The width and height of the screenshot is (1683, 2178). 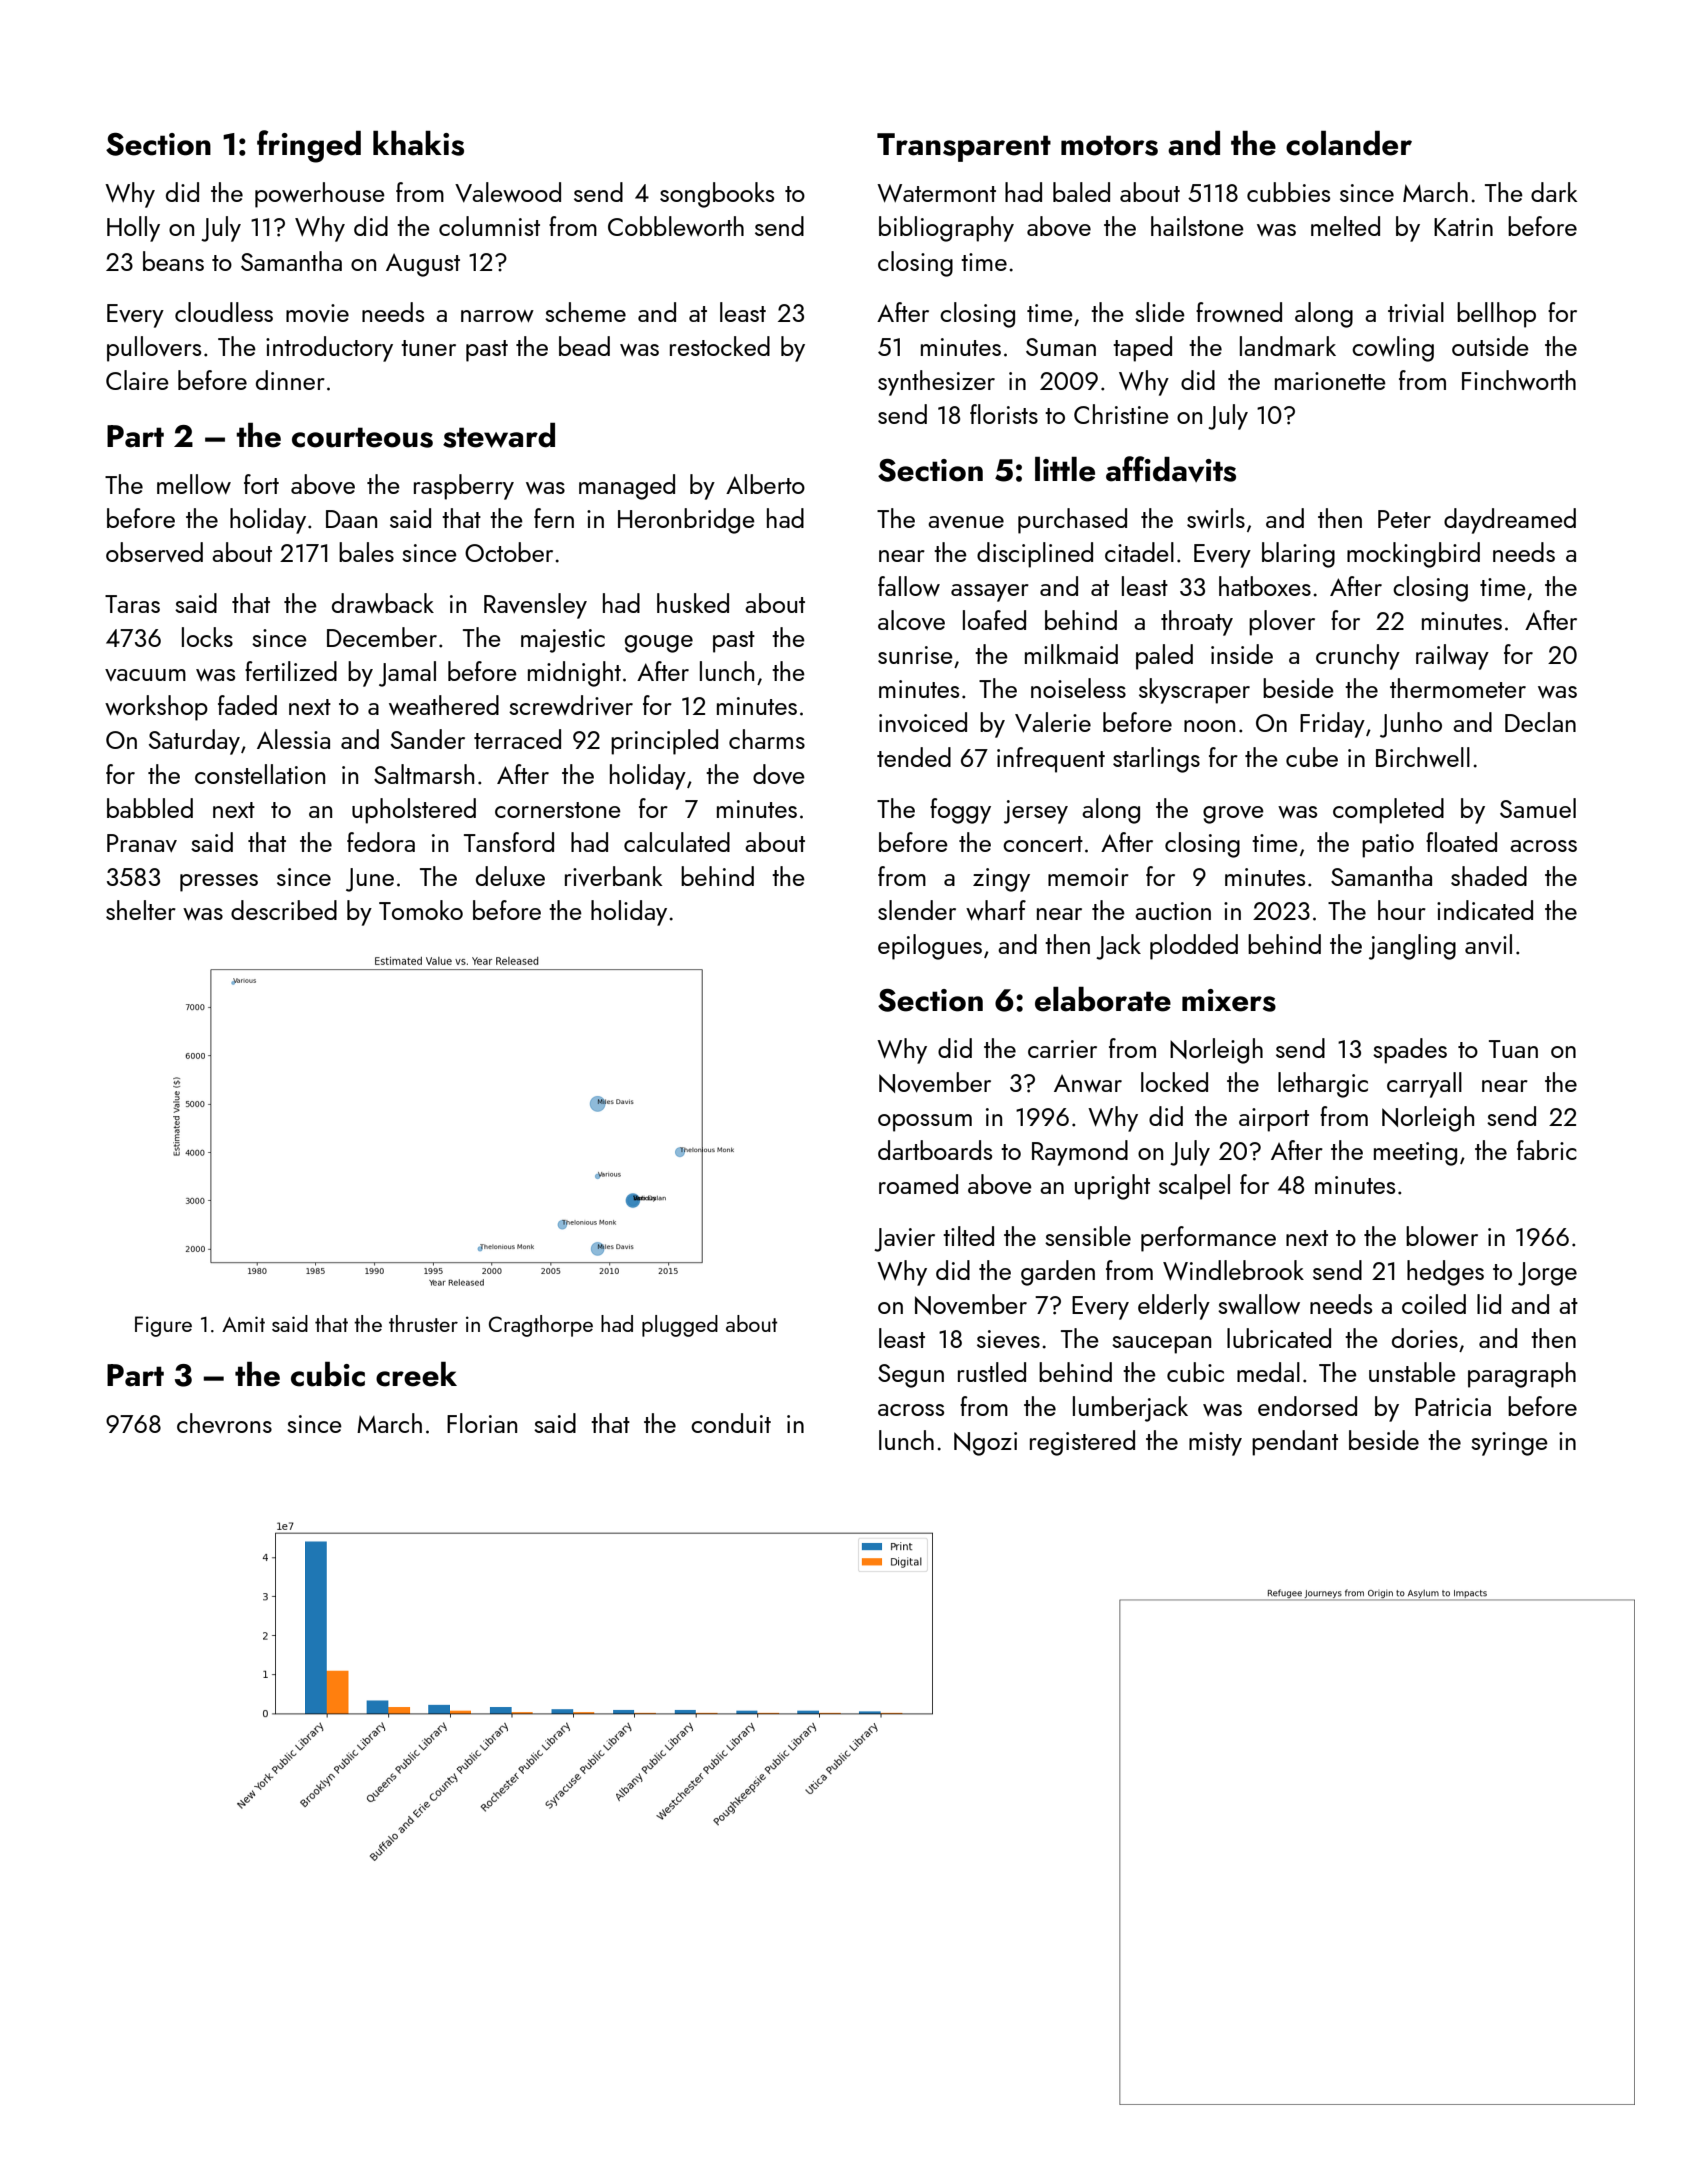 What do you see at coordinates (284, 910) in the screenshot?
I see `described` at bounding box center [284, 910].
